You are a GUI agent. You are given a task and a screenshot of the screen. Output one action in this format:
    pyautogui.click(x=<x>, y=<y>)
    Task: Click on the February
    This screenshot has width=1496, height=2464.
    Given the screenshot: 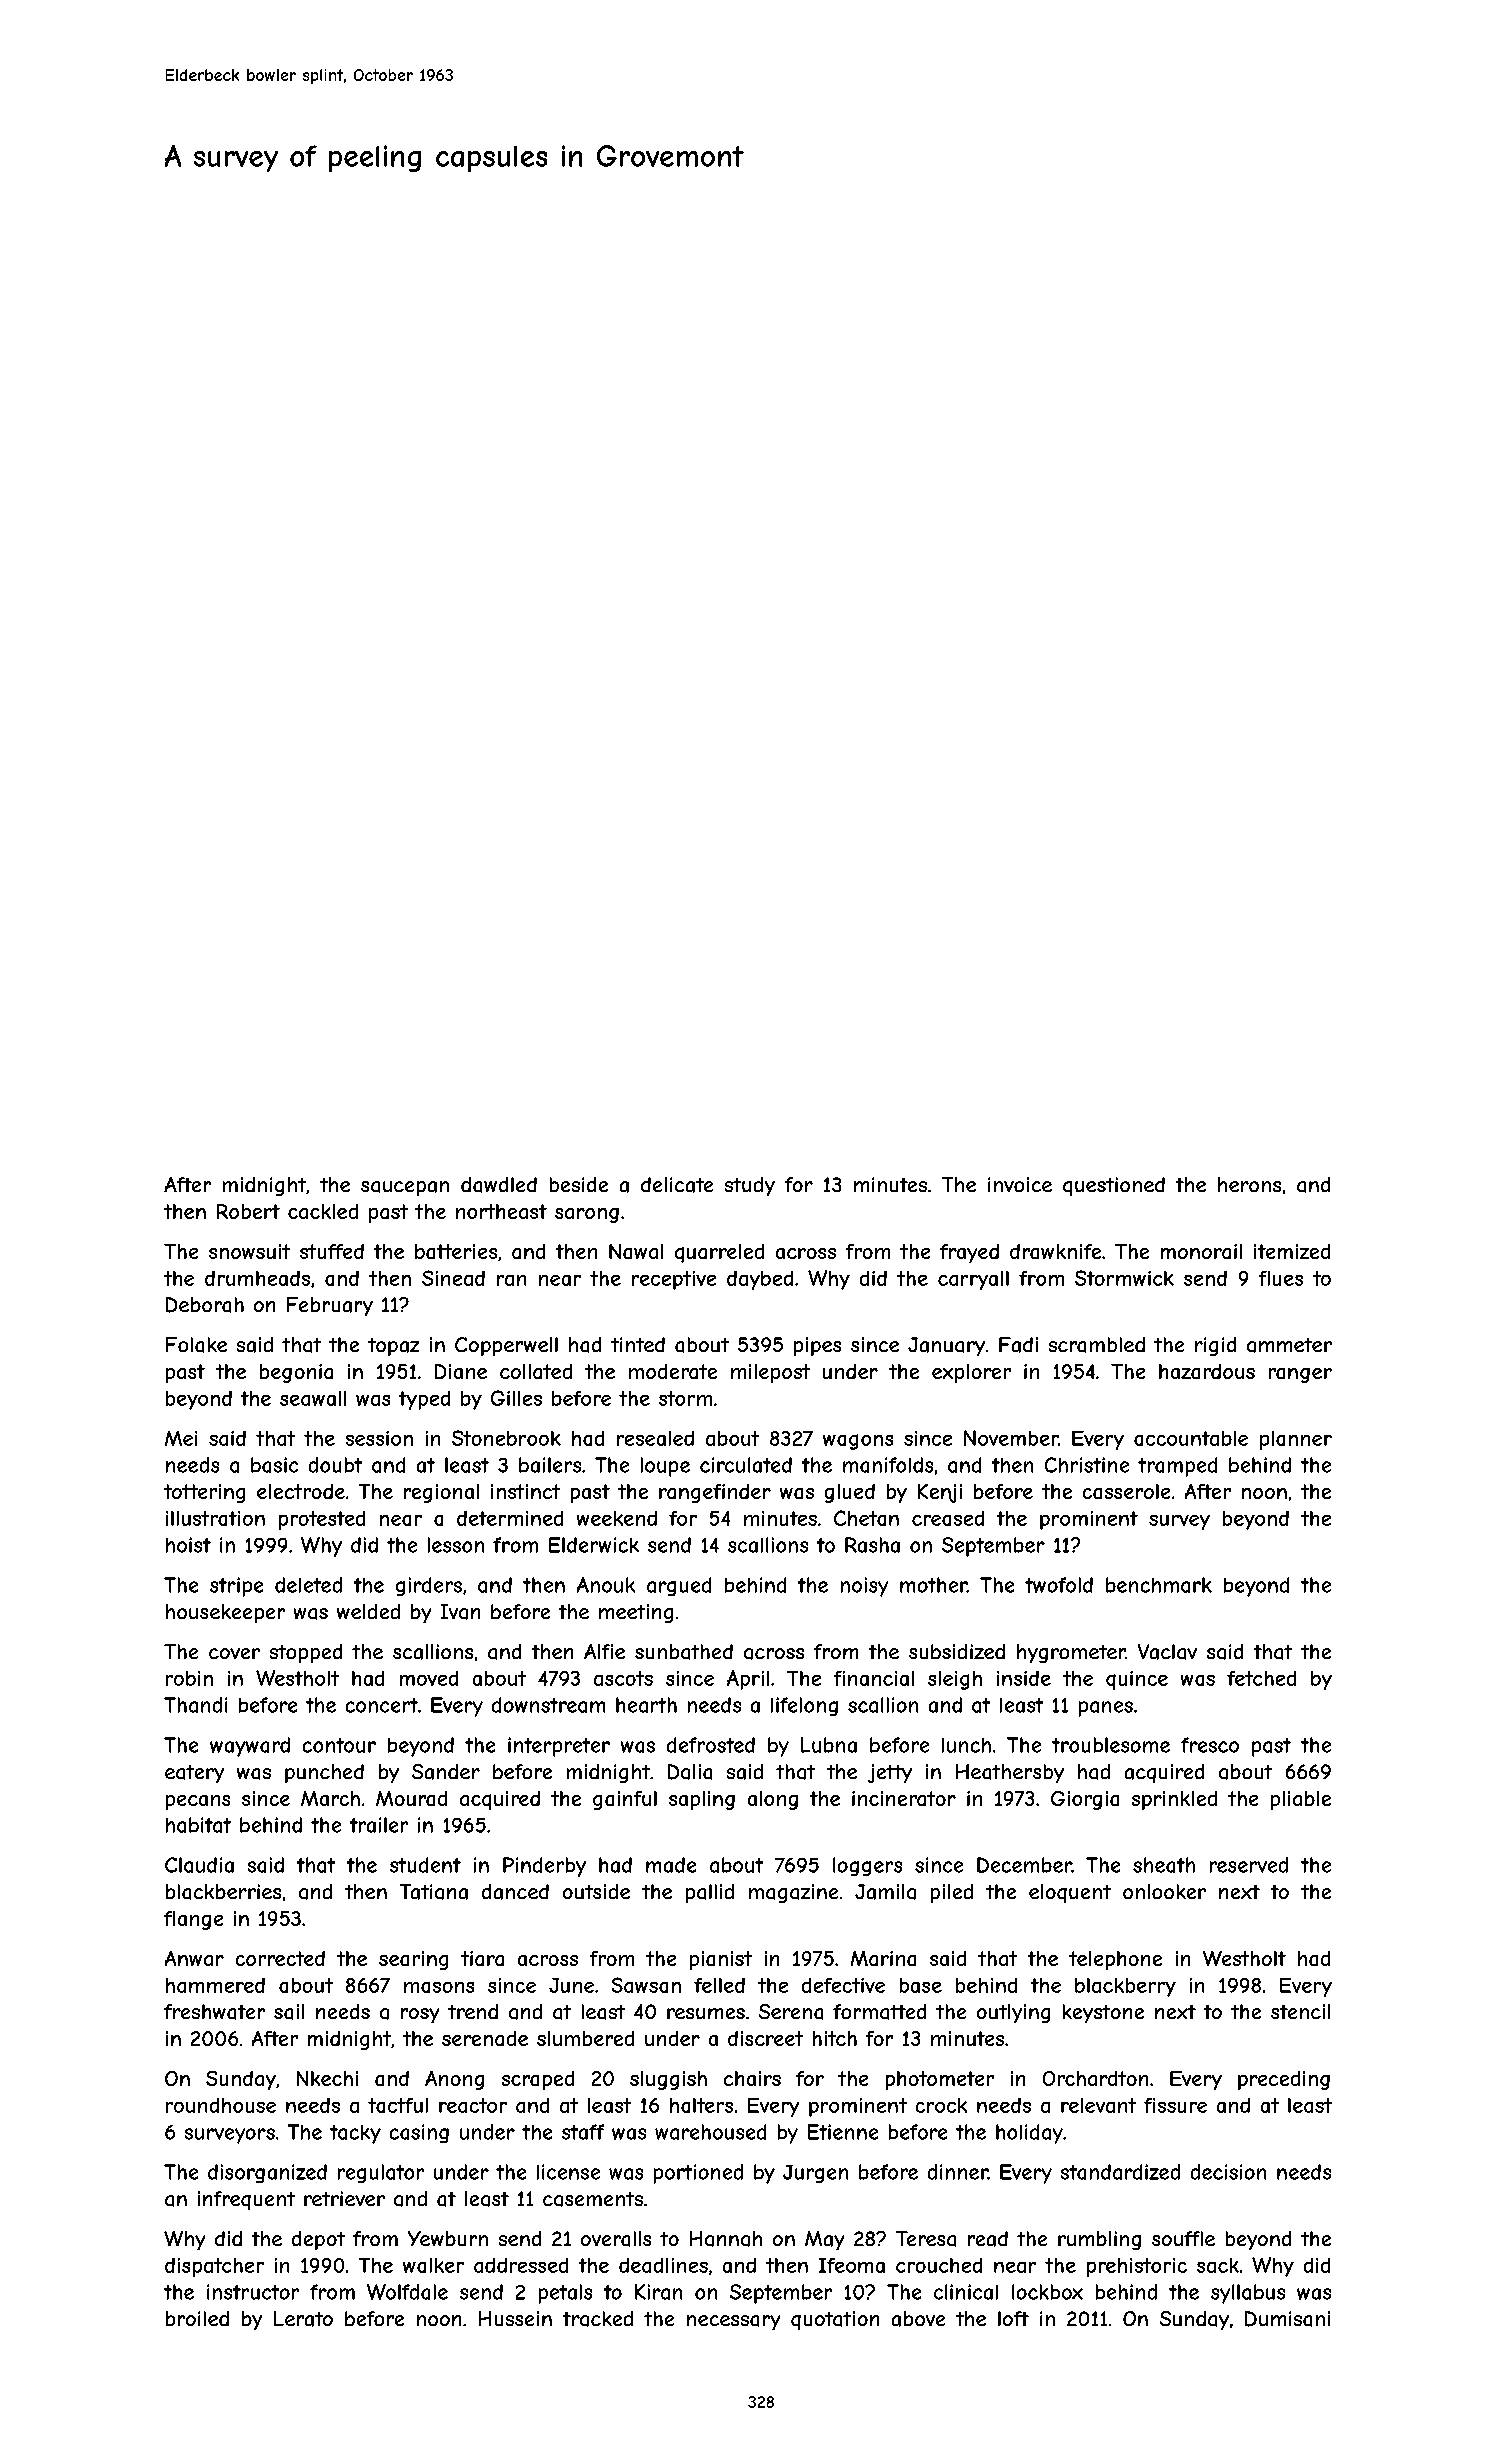 What is the action you would take?
    pyautogui.click(x=330, y=1306)
